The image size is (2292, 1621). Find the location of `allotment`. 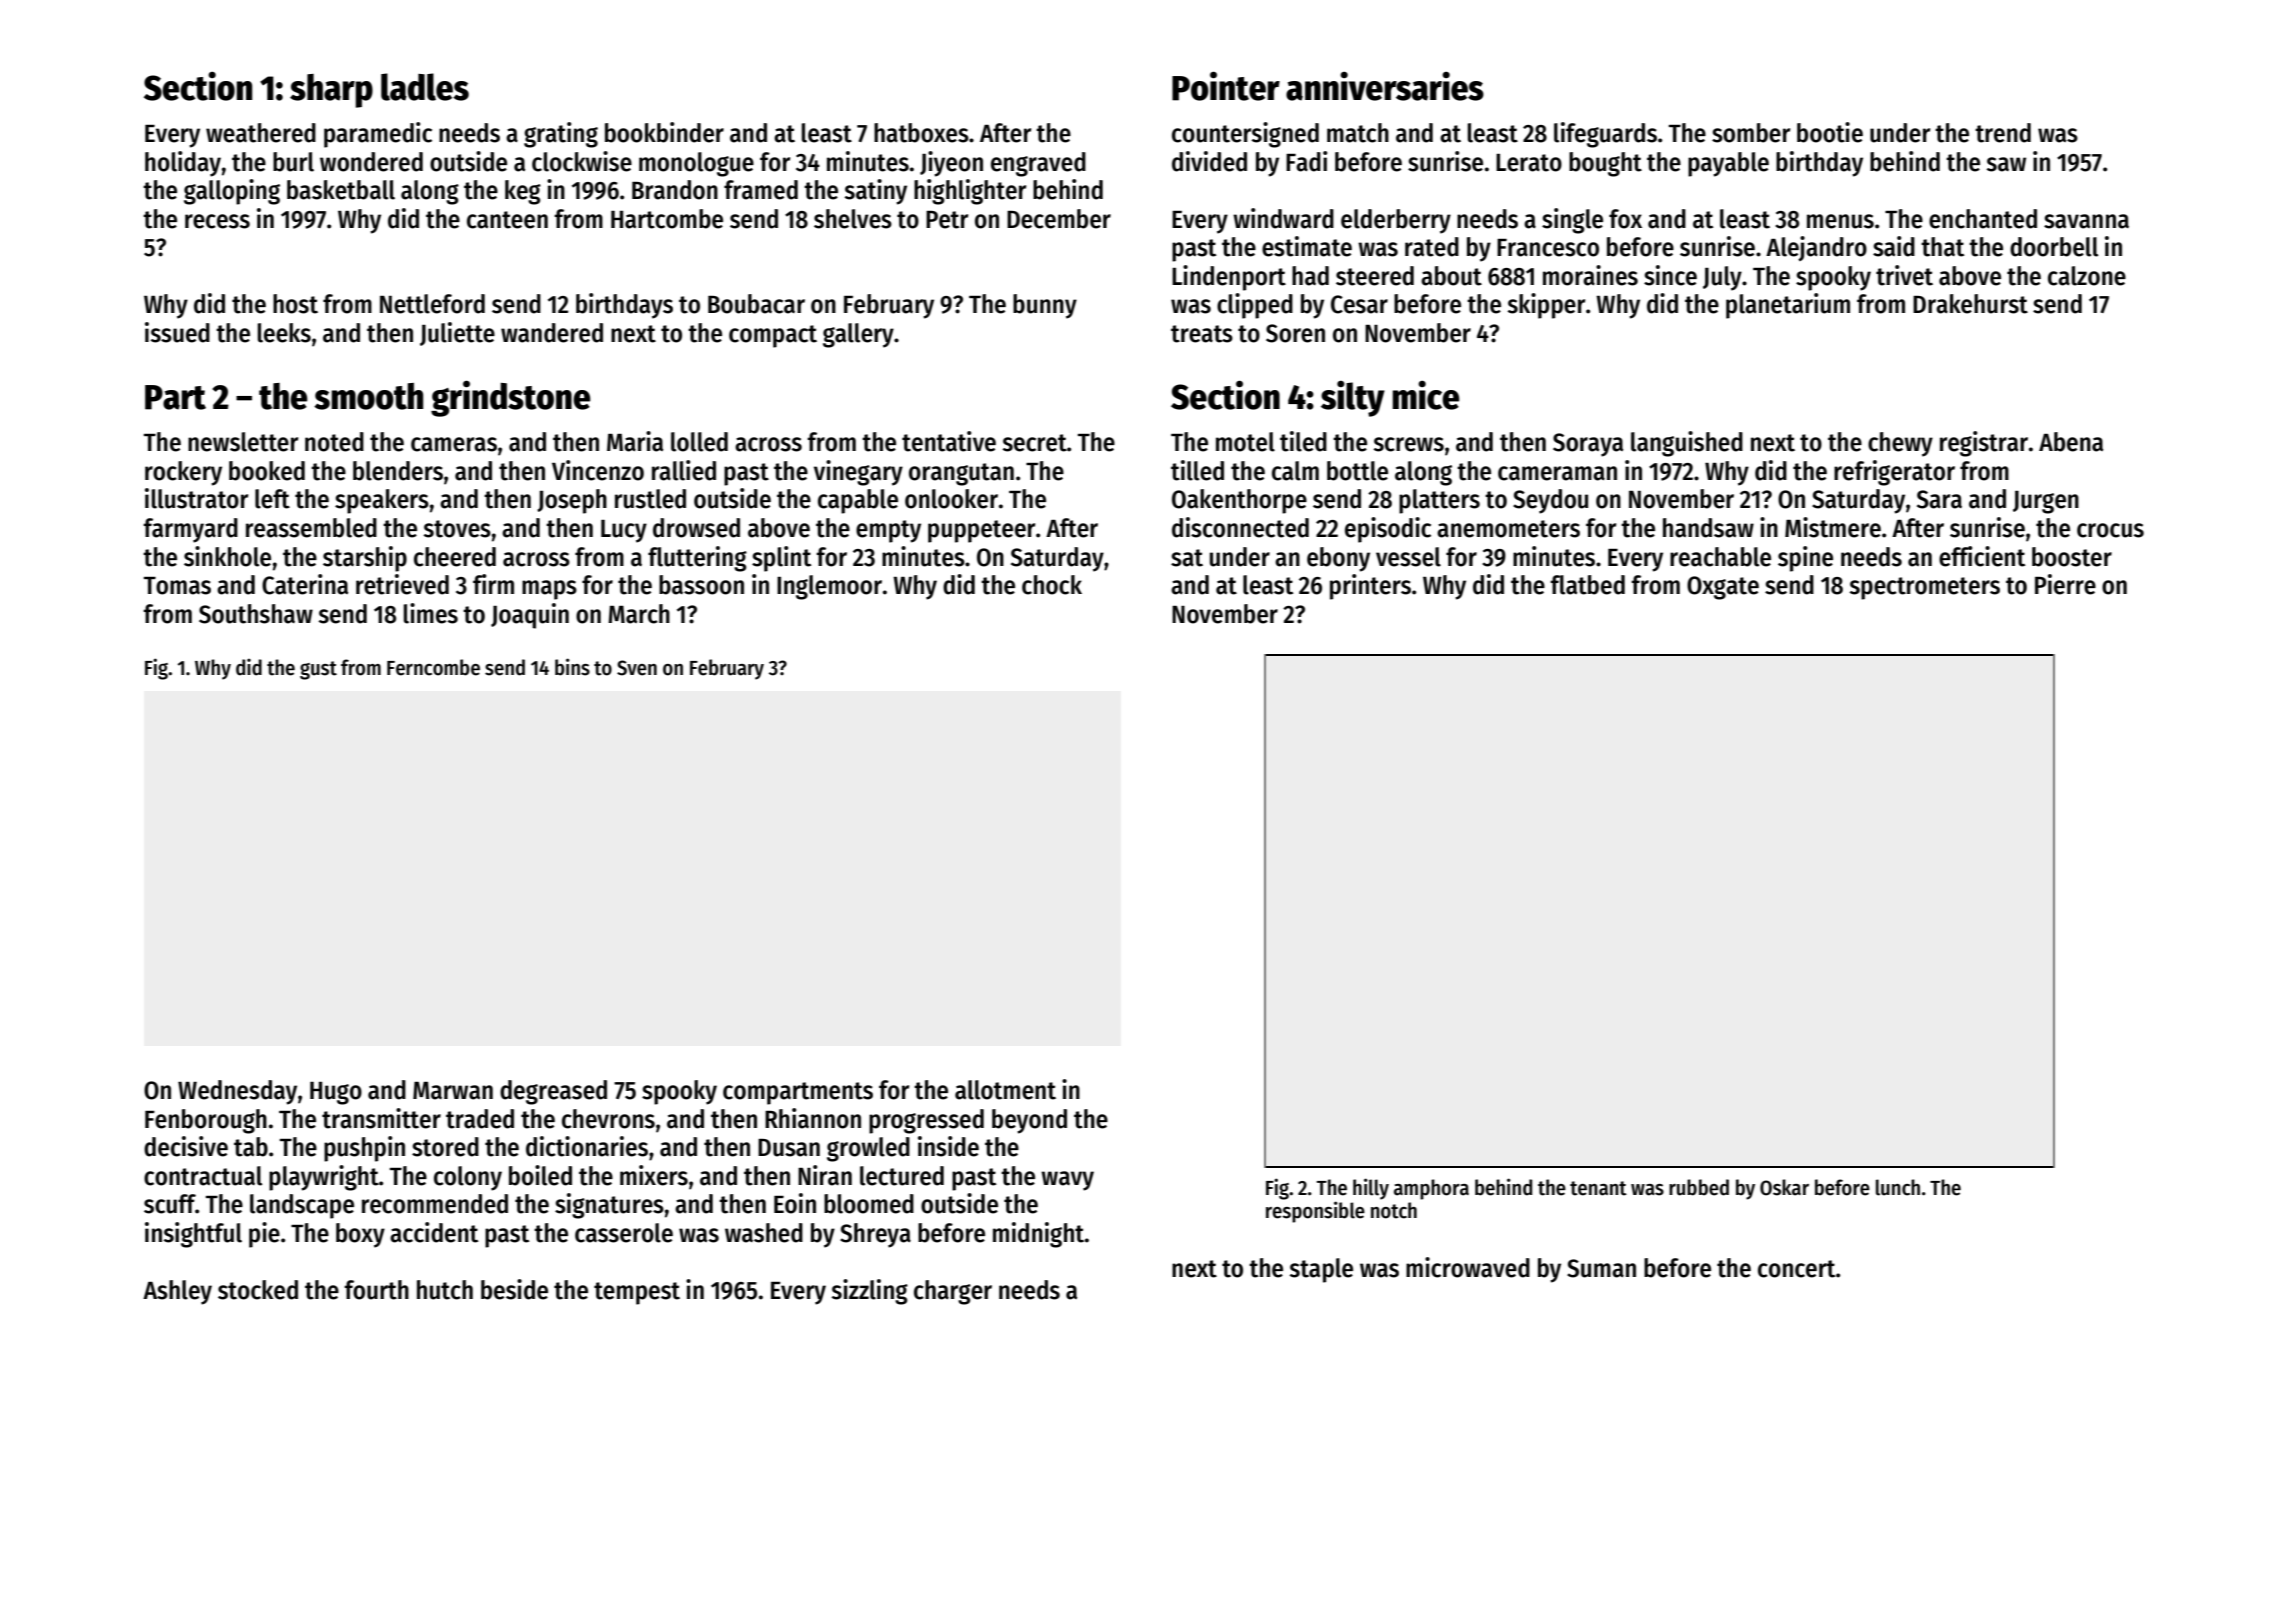

allotment is located at coordinates (1005, 1090).
